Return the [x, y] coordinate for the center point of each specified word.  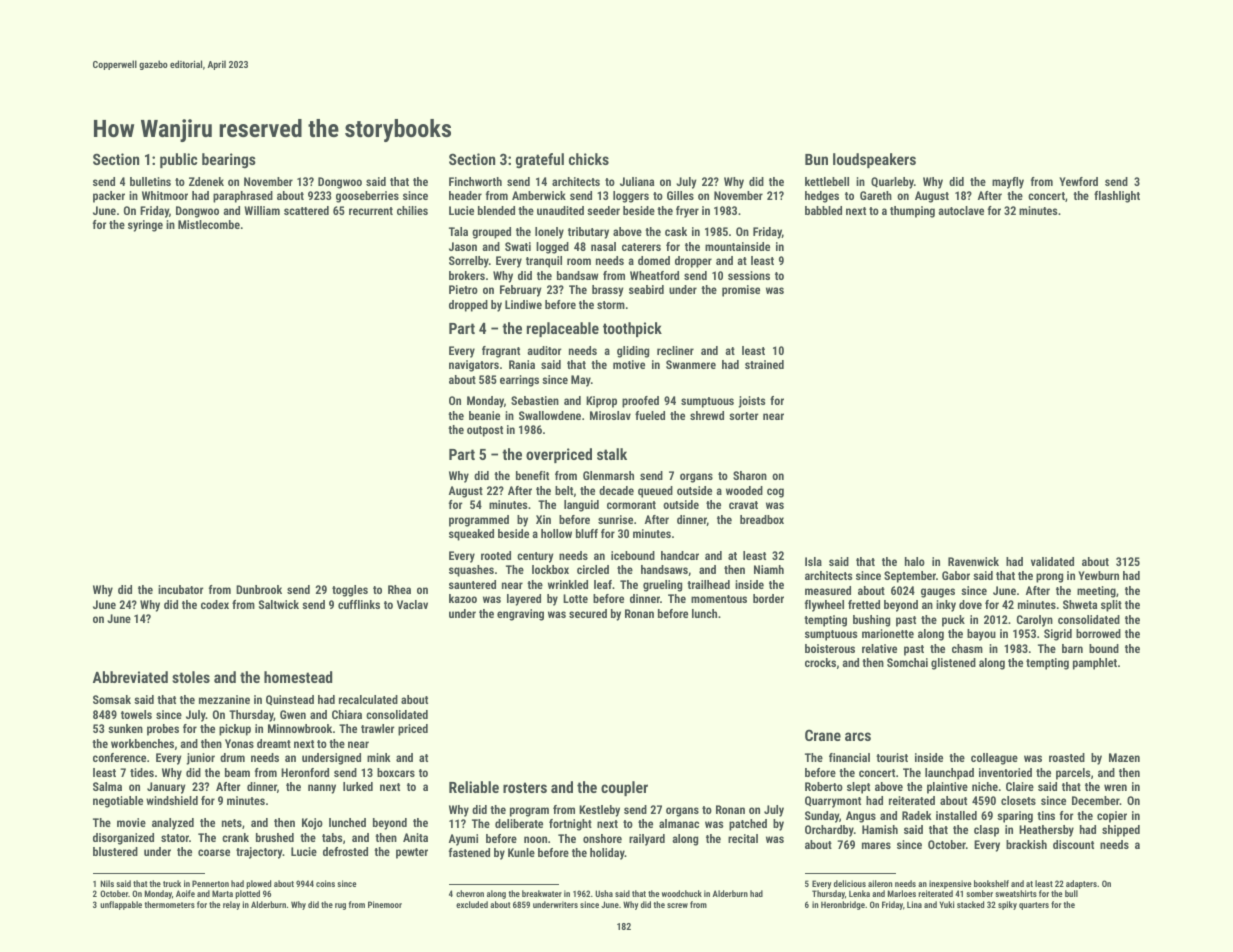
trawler [378, 728]
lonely [549, 233]
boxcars [396, 772]
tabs [332, 837]
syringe [145, 226]
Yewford [1078, 181]
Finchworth [475, 181]
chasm [967, 648]
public [178, 160]
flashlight [1117, 197]
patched [748, 825]
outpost [485, 431]
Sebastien [535, 400]
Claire [1020, 786]
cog [775, 493]
